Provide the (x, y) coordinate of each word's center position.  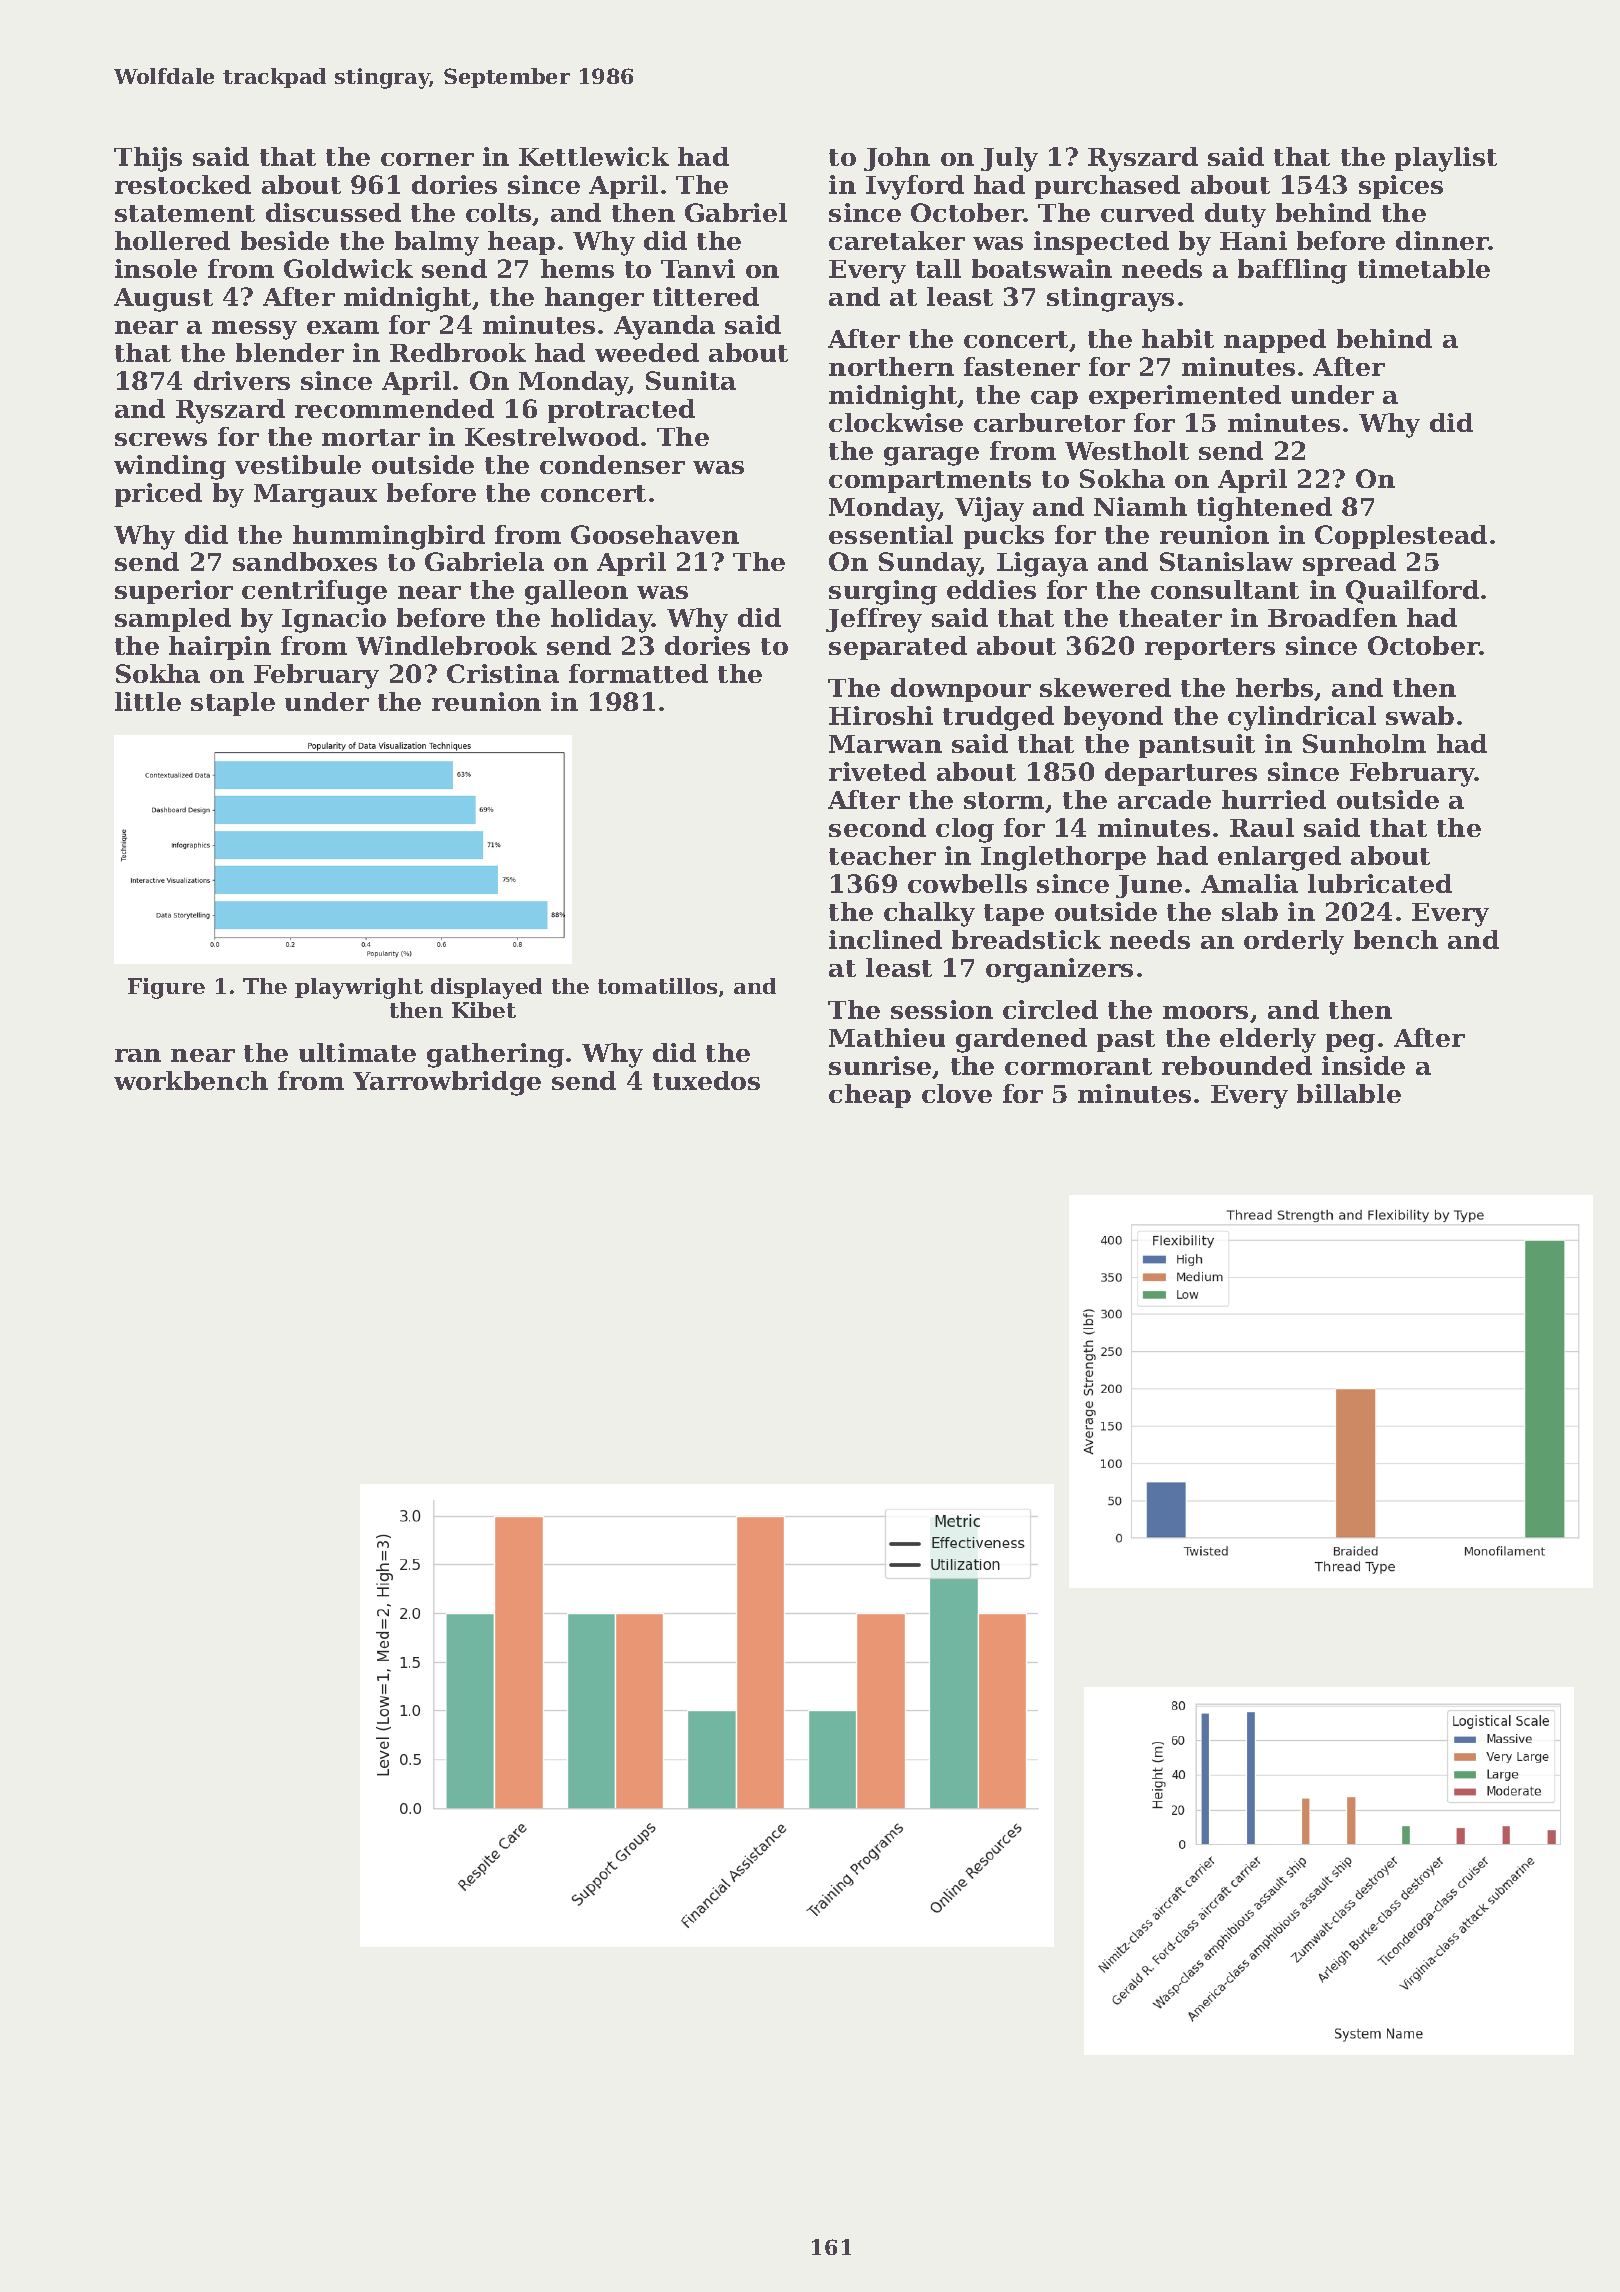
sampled (173, 620)
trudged (998, 718)
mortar (371, 437)
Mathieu (887, 1037)
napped (1275, 341)
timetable (1424, 268)
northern (891, 366)
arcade (1164, 799)
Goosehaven (655, 534)
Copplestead (1401, 537)
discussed (333, 212)
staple (233, 704)
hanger (594, 299)
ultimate (357, 1052)
